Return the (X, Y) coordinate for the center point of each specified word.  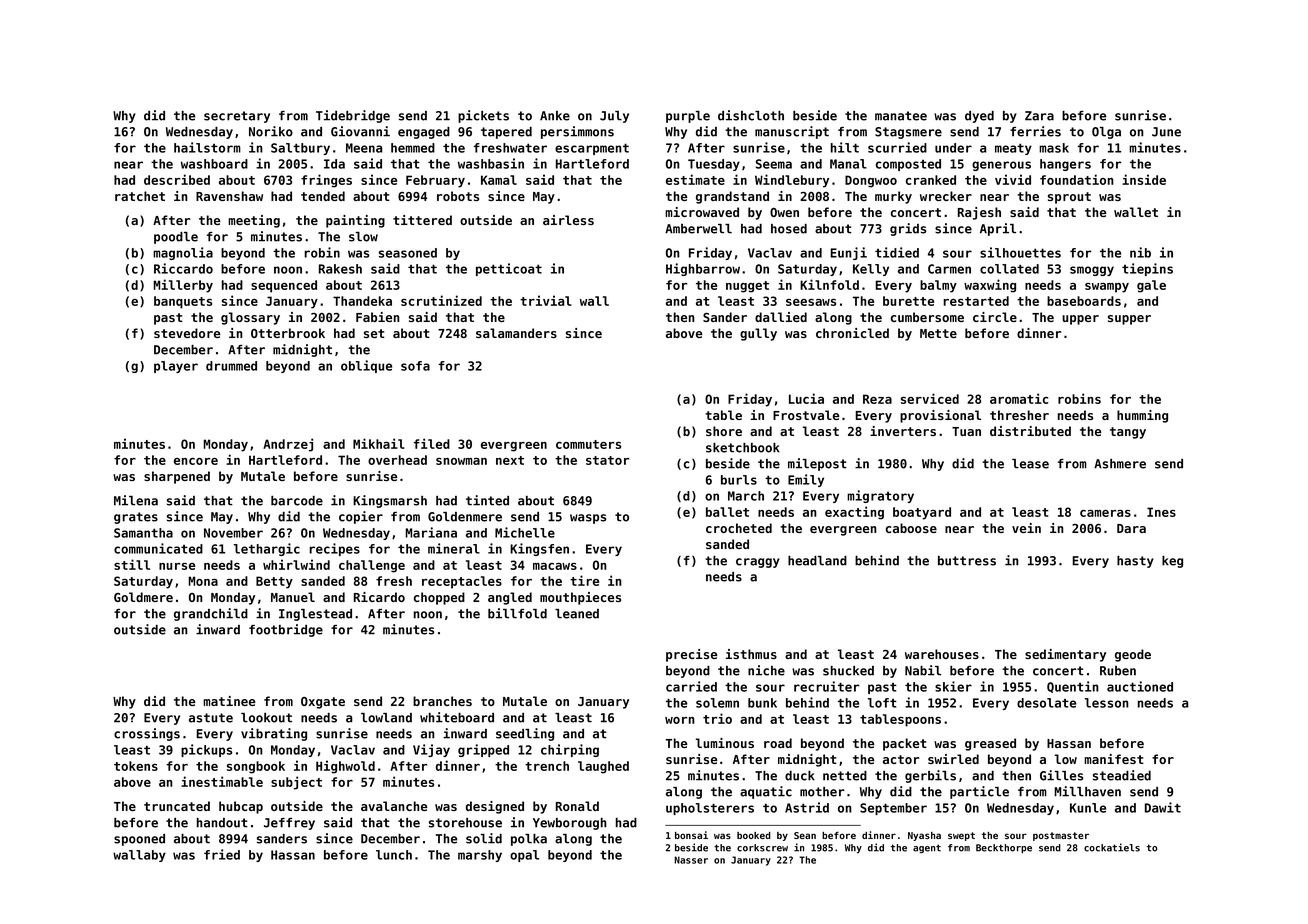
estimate (695, 179)
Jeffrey (289, 824)
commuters (588, 444)
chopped (439, 598)
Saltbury (300, 149)
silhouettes (1020, 252)
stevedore (187, 333)
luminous (725, 743)
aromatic (1019, 398)
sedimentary (1065, 655)
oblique (366, 366)
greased (990, 744)
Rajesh (979, 213)
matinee (229, 701)
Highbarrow (703, 269)
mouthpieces (580, 598)
